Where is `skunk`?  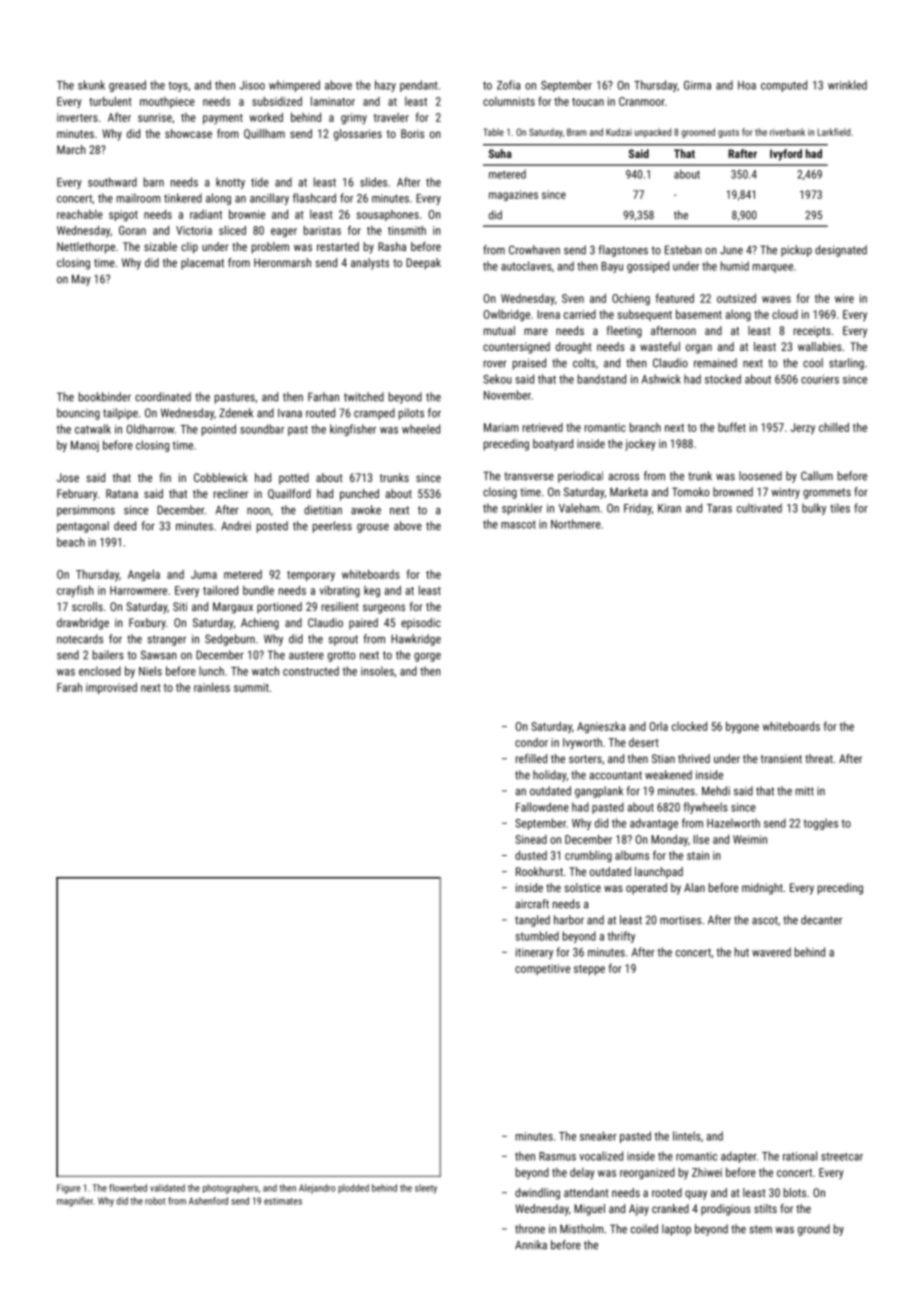
skunk is located at coordinates (91, 85).
